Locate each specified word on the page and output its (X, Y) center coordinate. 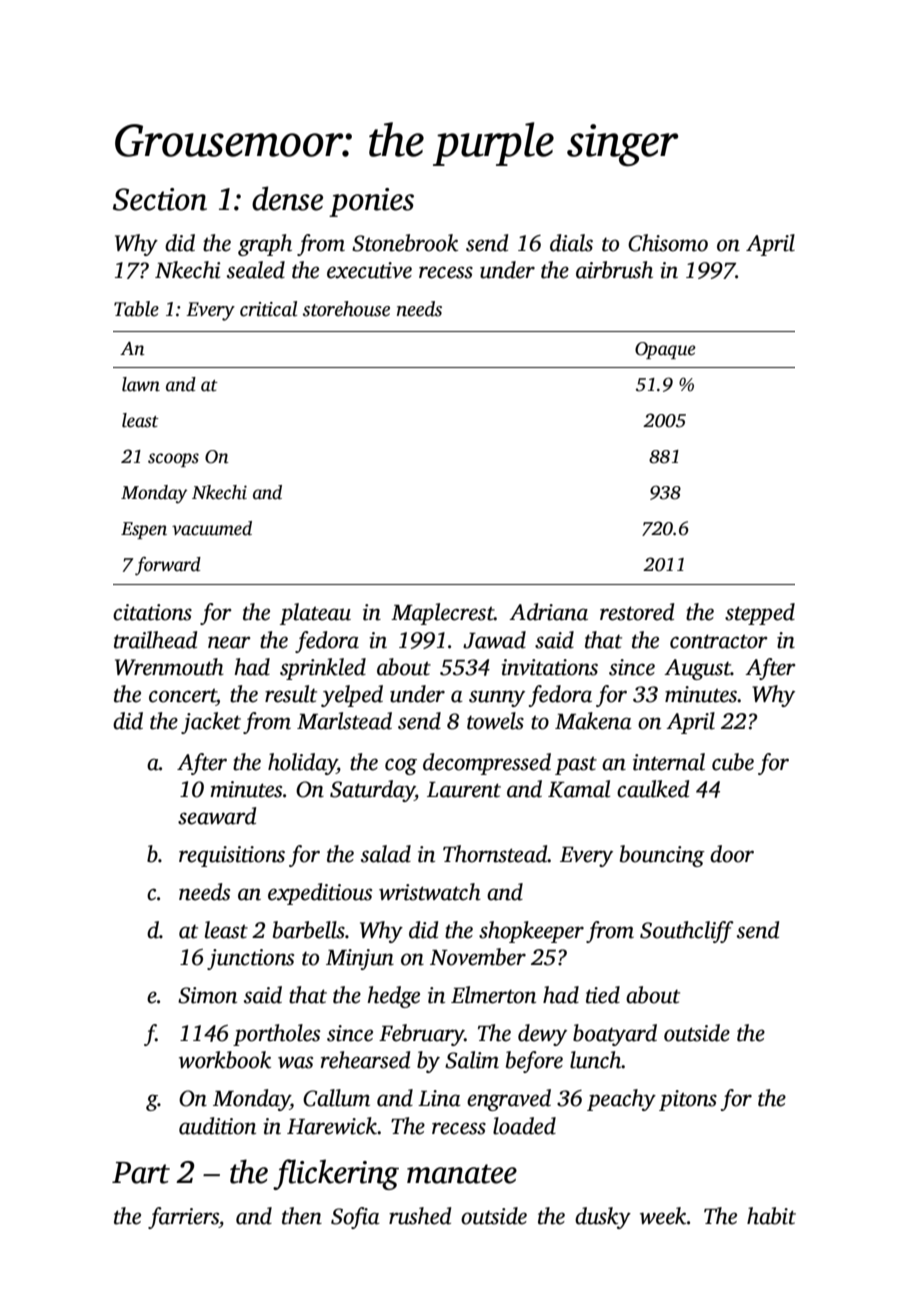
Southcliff (687, 932)
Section (160, 199)
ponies (371, 202)
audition (217, 1126)
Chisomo (668, 243)
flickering (336, 1174)
